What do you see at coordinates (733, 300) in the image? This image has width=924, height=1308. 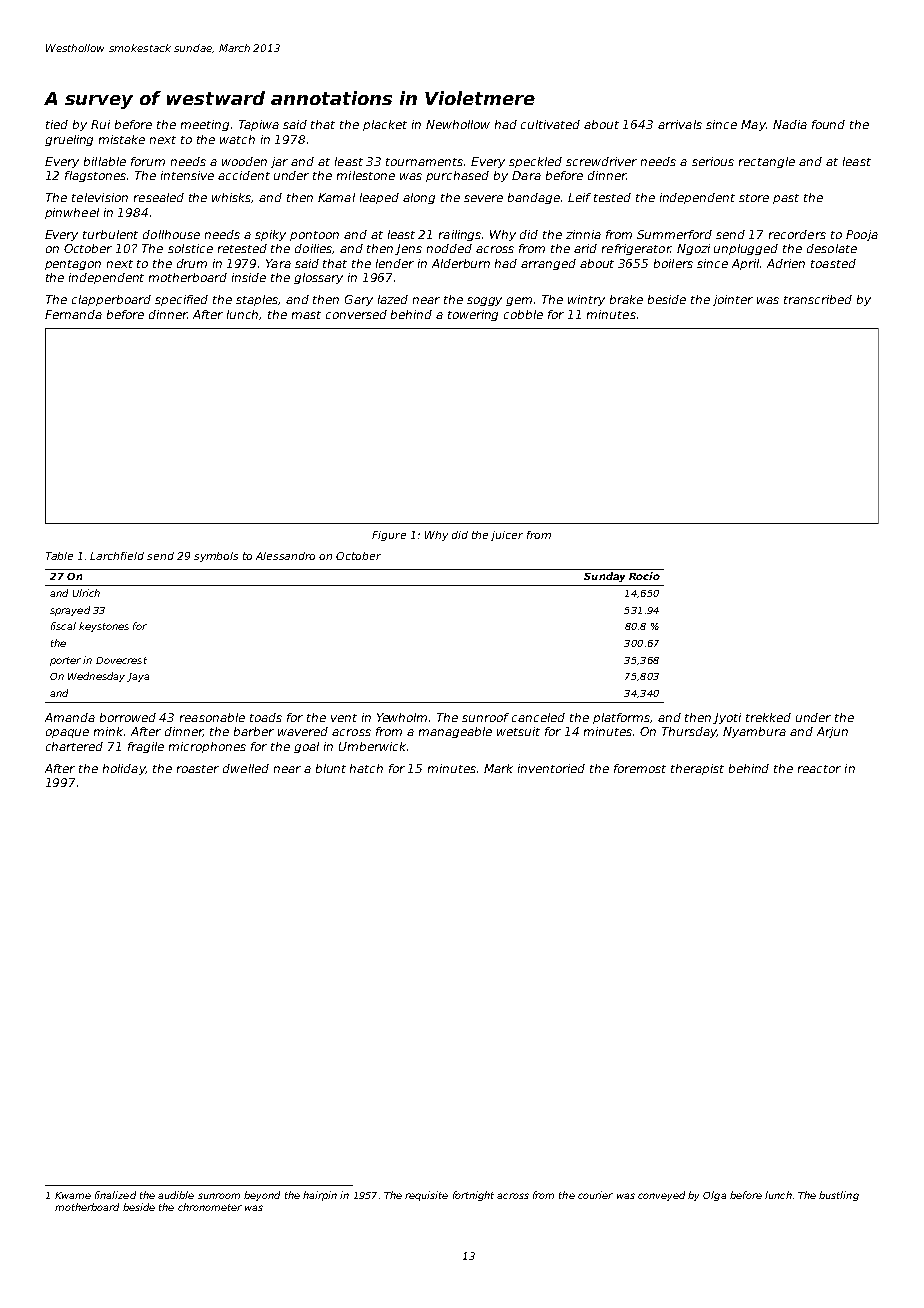 I see `jointer` at bounding box center [733, 300].
